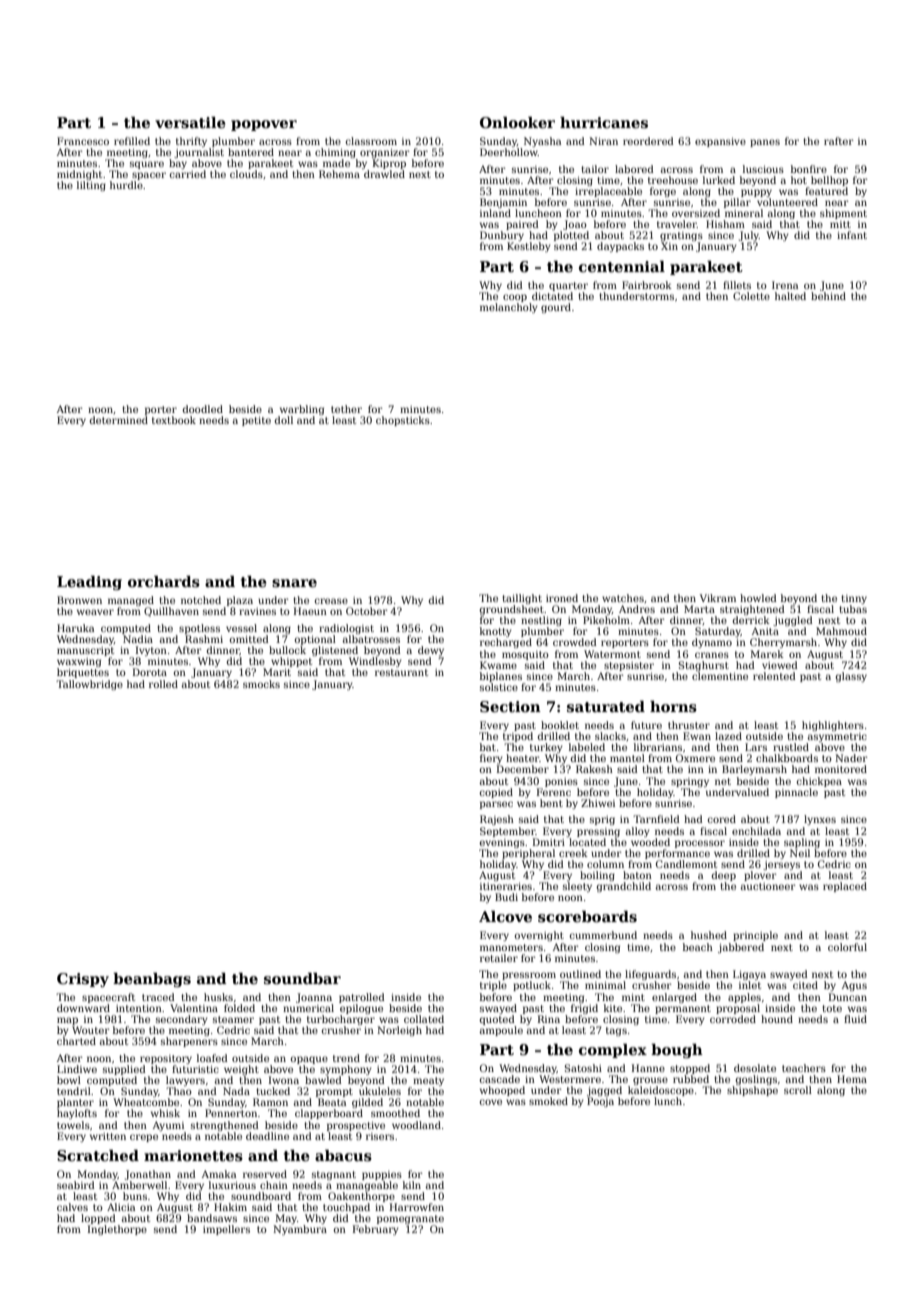 This document has height=1308, width=924. I want to click on soundbar, so click(302, 978).
